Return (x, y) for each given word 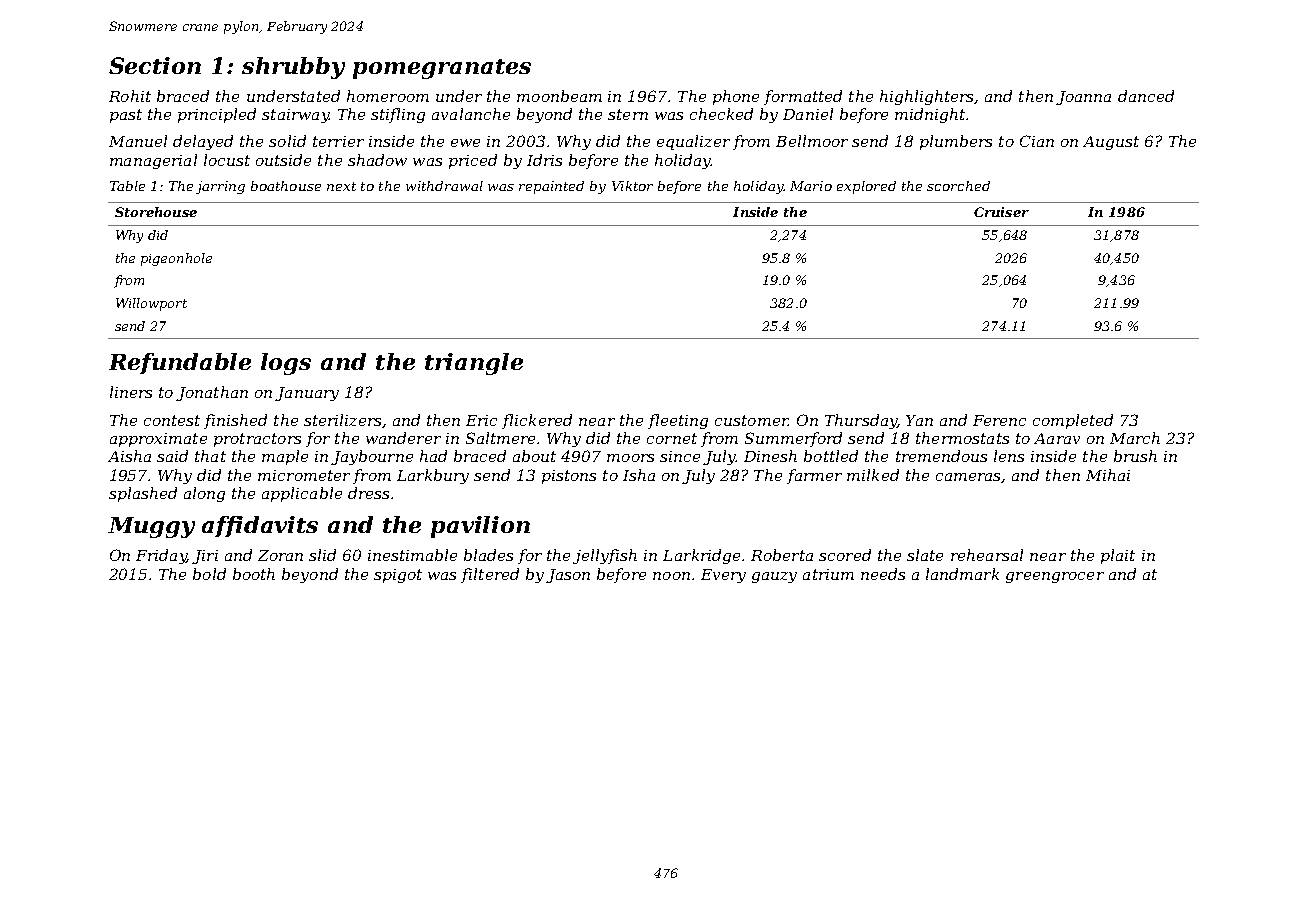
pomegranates (442, 69)
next (341, 186)
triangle (474, 364)
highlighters (926, 97)
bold (209, 574)
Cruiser (1001, 212)
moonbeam (559, 96)
